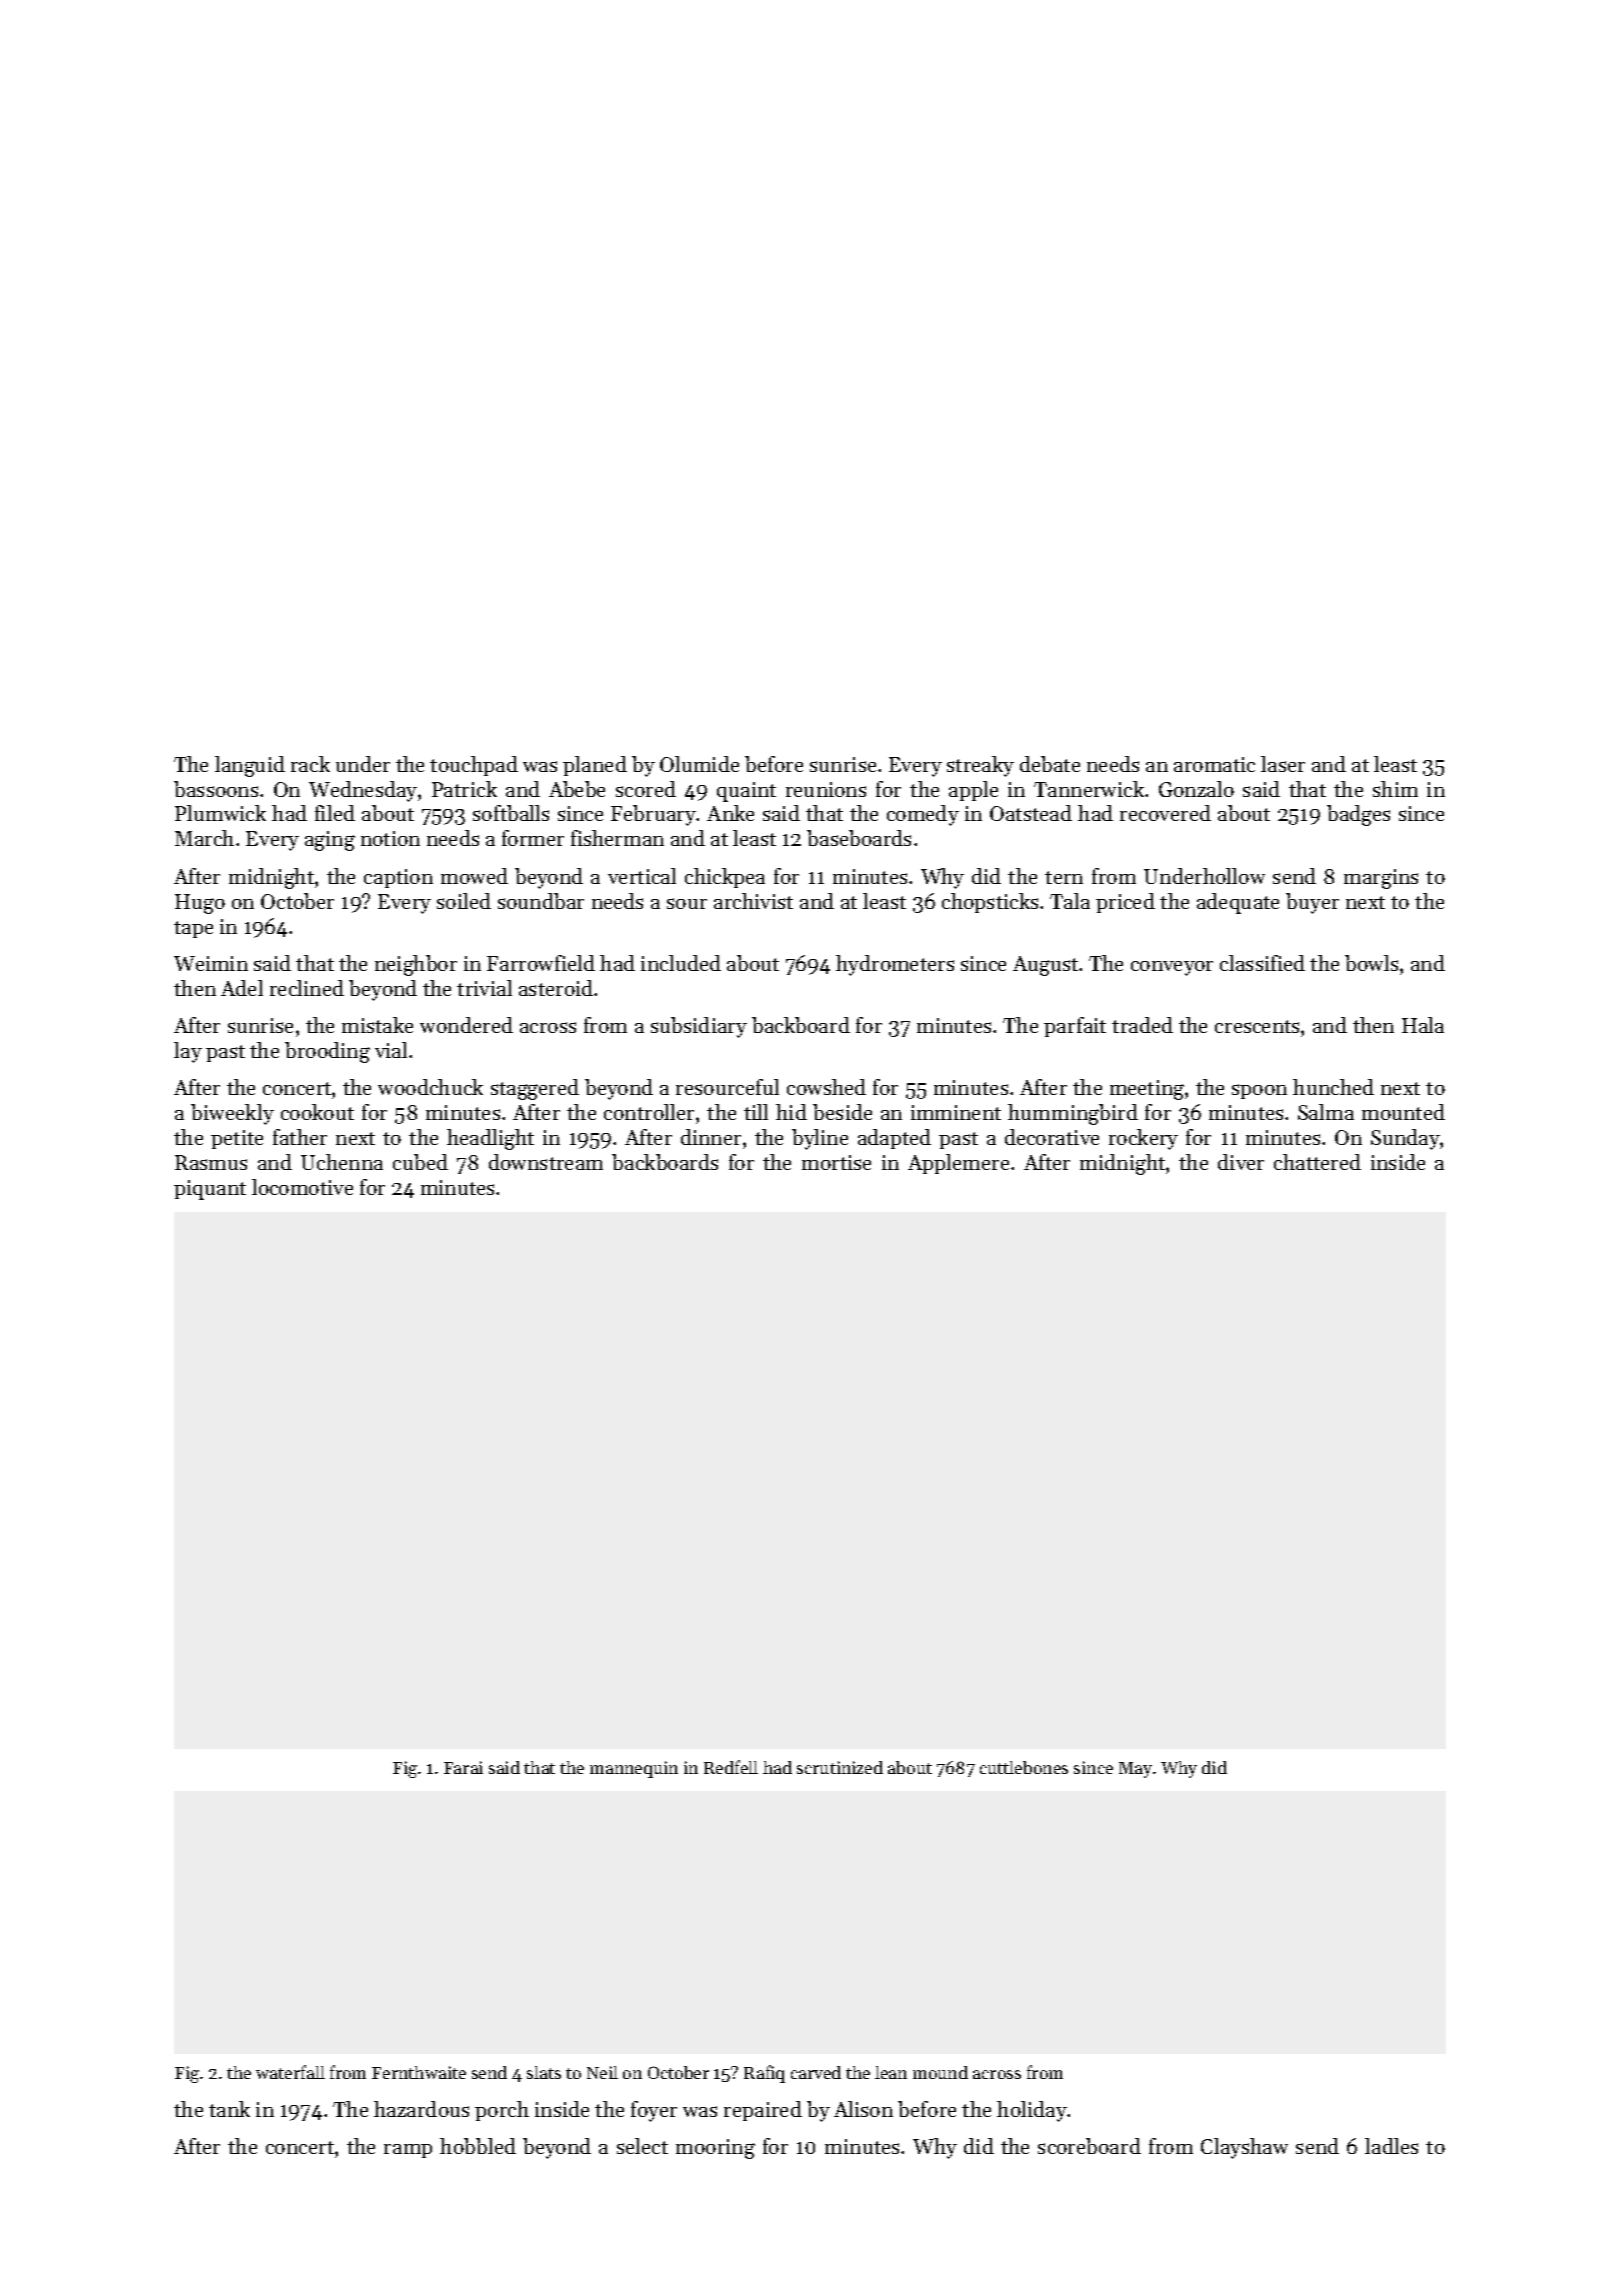 This page has height=2292, width=1620. I want to click on rockery, so click(1143, 1139).
